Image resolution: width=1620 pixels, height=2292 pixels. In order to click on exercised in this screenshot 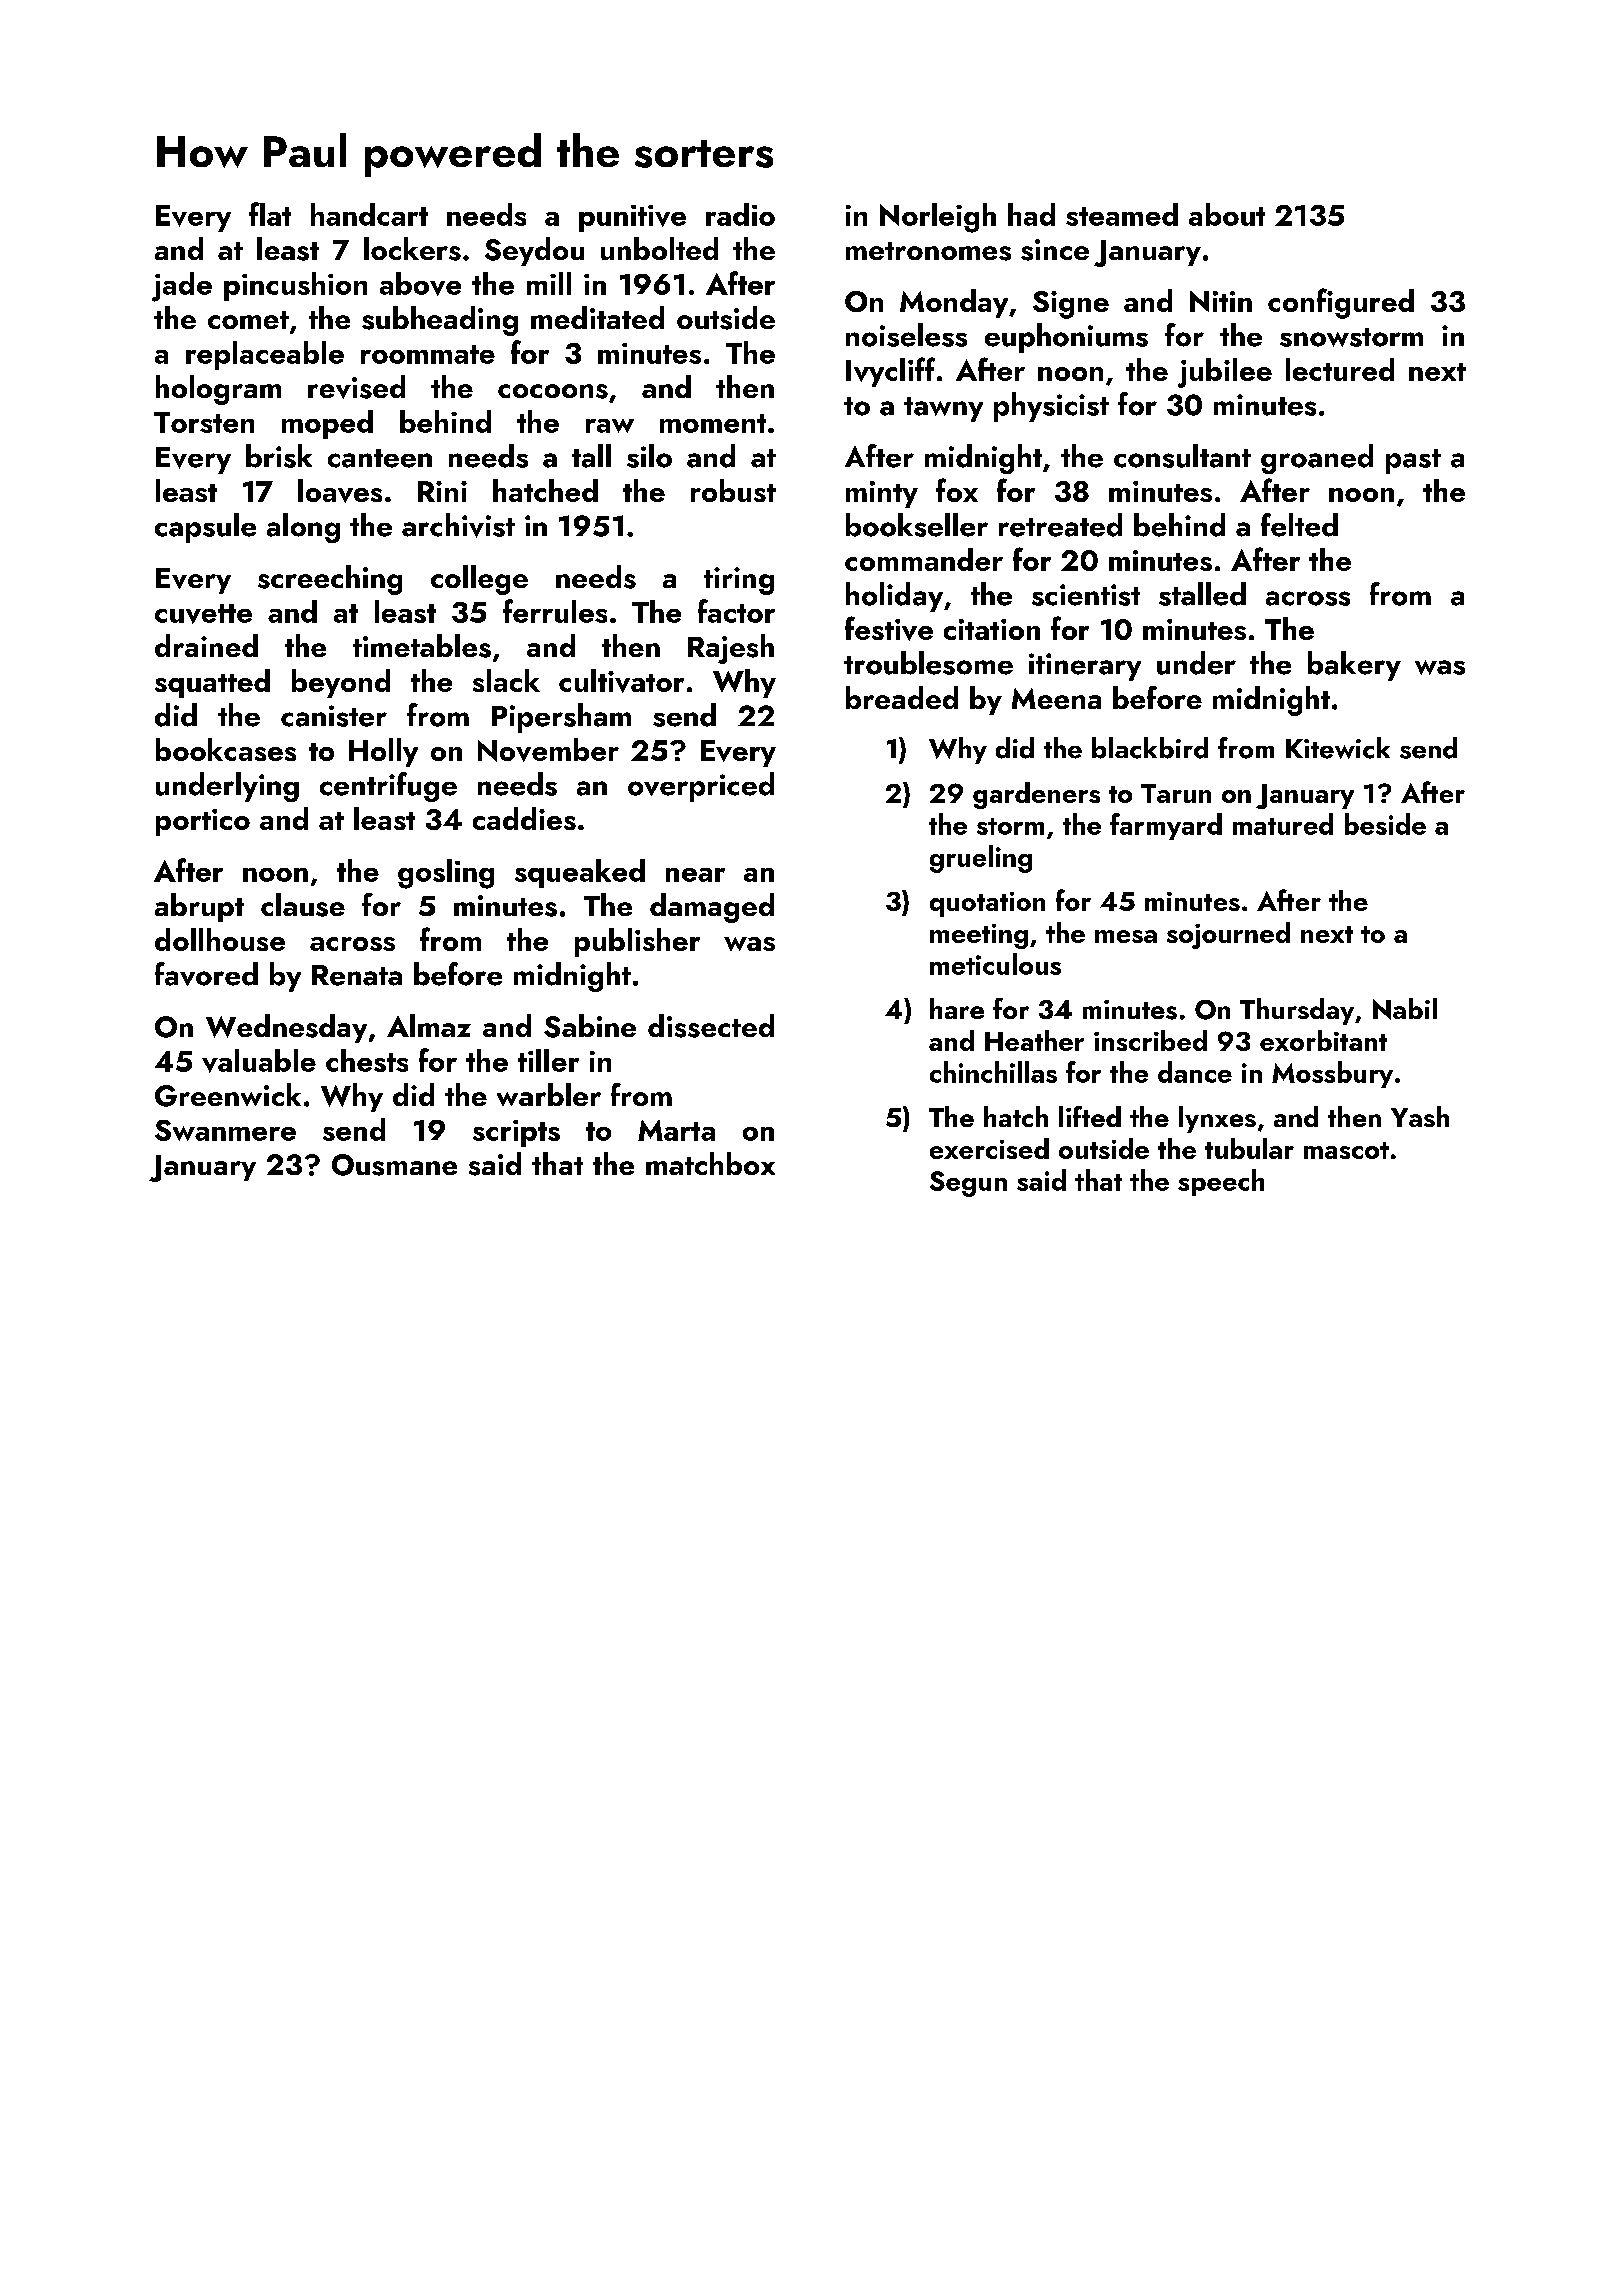, I will do `click(989, 1148)`.
